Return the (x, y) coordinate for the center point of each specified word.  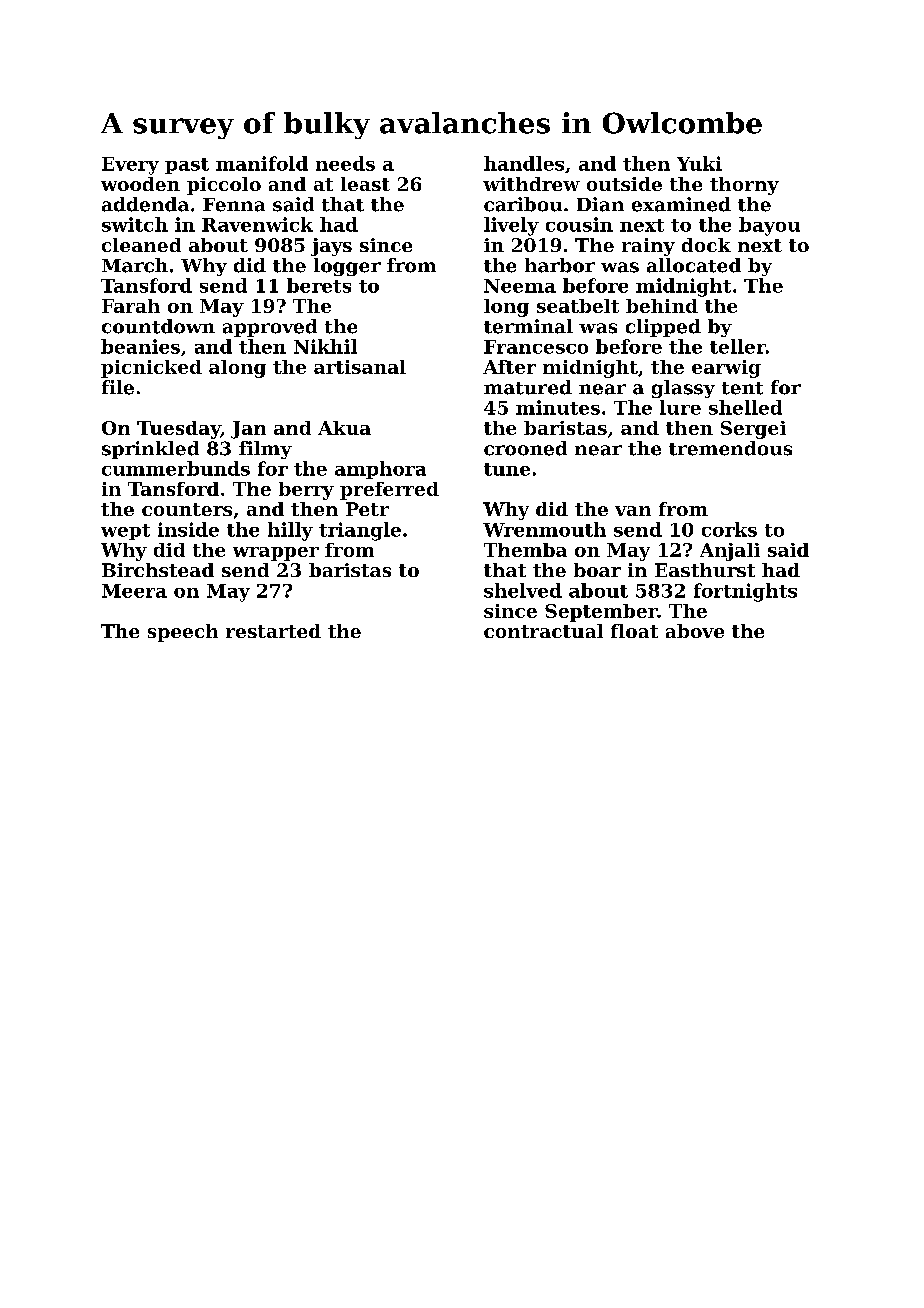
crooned (525, 448)
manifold (262, 163)
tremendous (730, 448)
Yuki (699, 163)
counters (187, 509)
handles (524, 163)
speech (183, 633)
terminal (528, 326)
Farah (131, 306)
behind (662, 306)
